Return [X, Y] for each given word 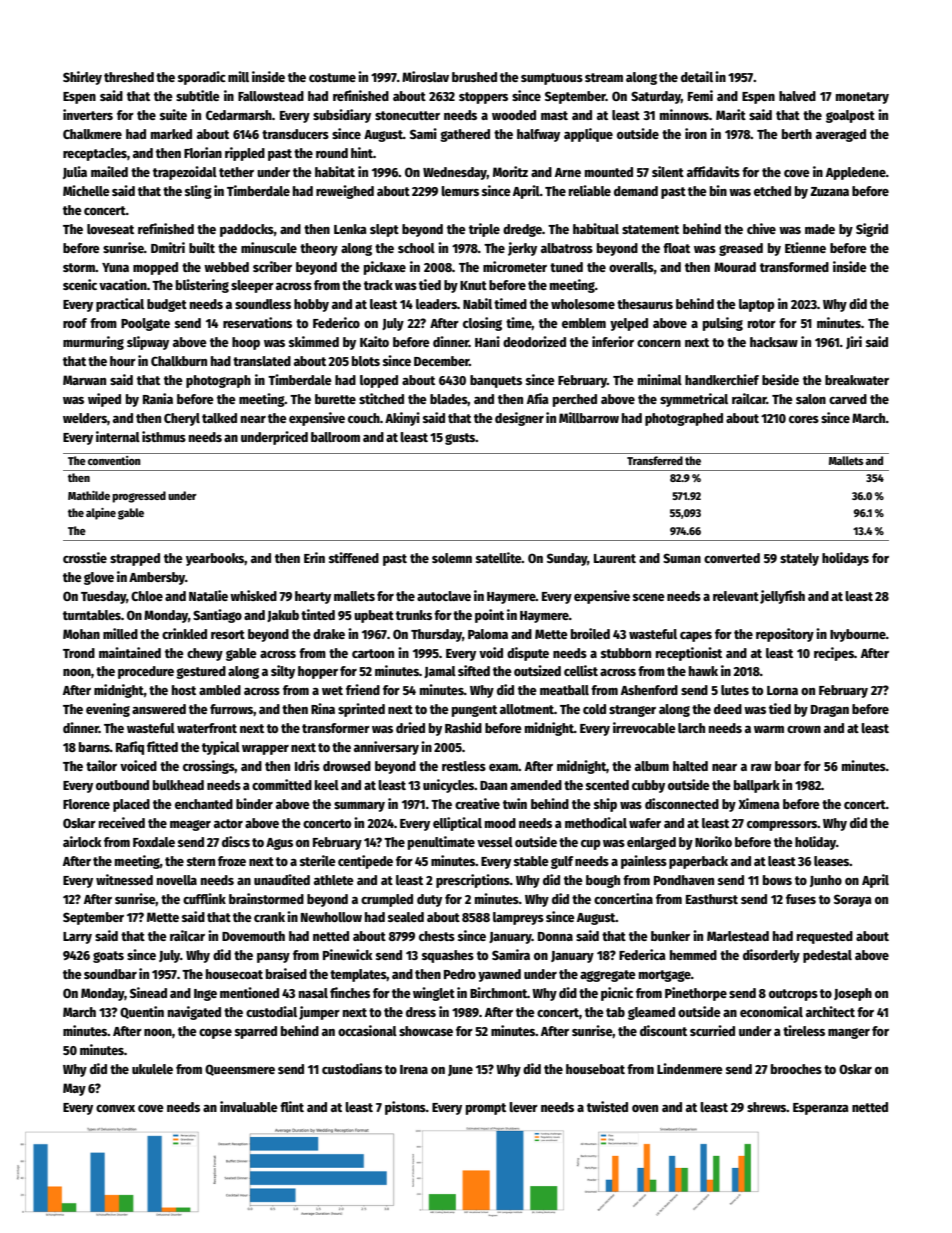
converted [732, 558]
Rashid [463, 727]
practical [120, 305]
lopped [379, 381]
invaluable [249, 1106]
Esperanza [821, 1109]
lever [523, 1107]
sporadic [202, 78]
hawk [703, 671]
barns [94, 747]
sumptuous [552, 79]
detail [697, 76]
